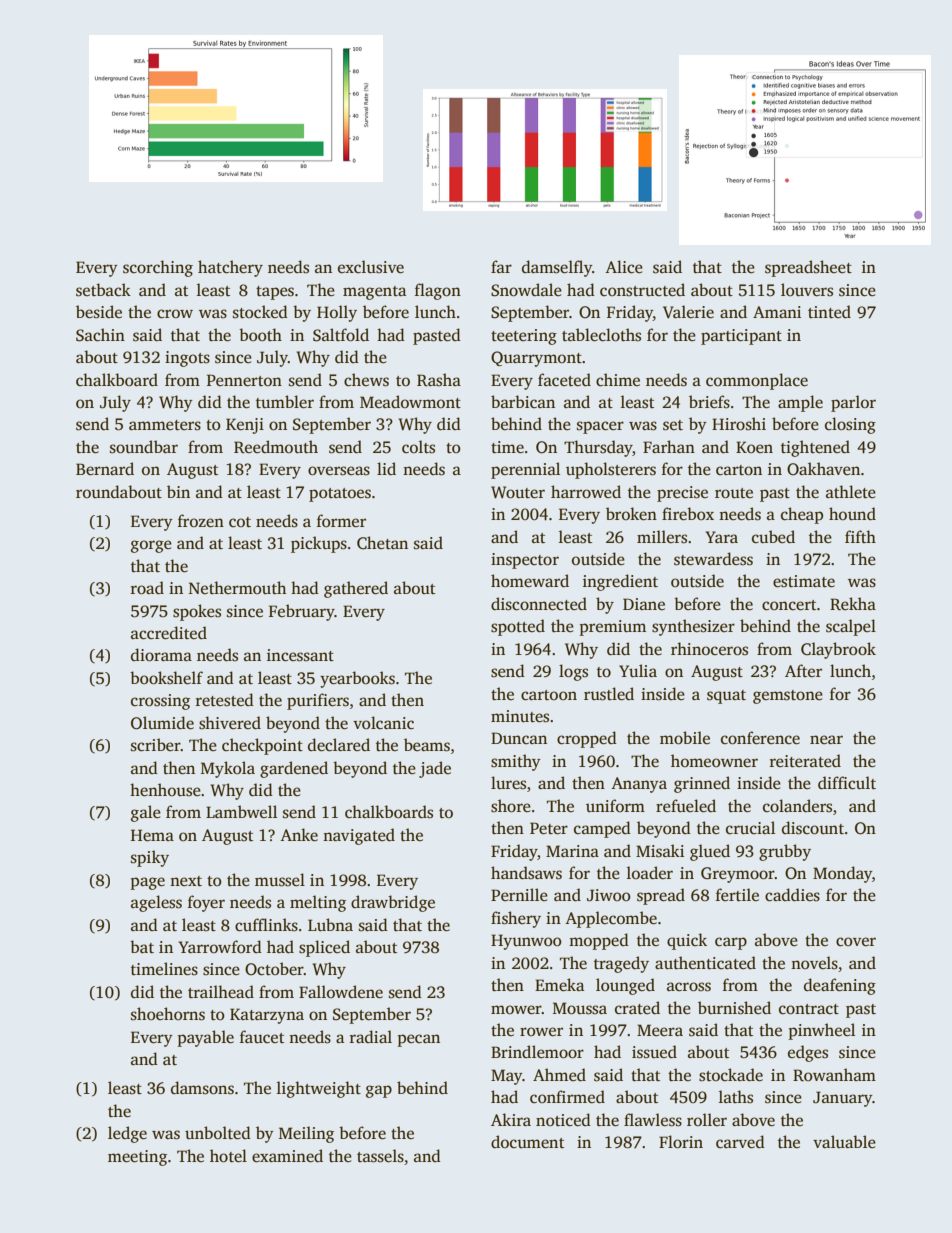 The height and width of the screenshot is (1233, 952). What do you see at coordinates (527, 1142) in the screenshot?
I see `document` at bounding box center [527, 1142].
